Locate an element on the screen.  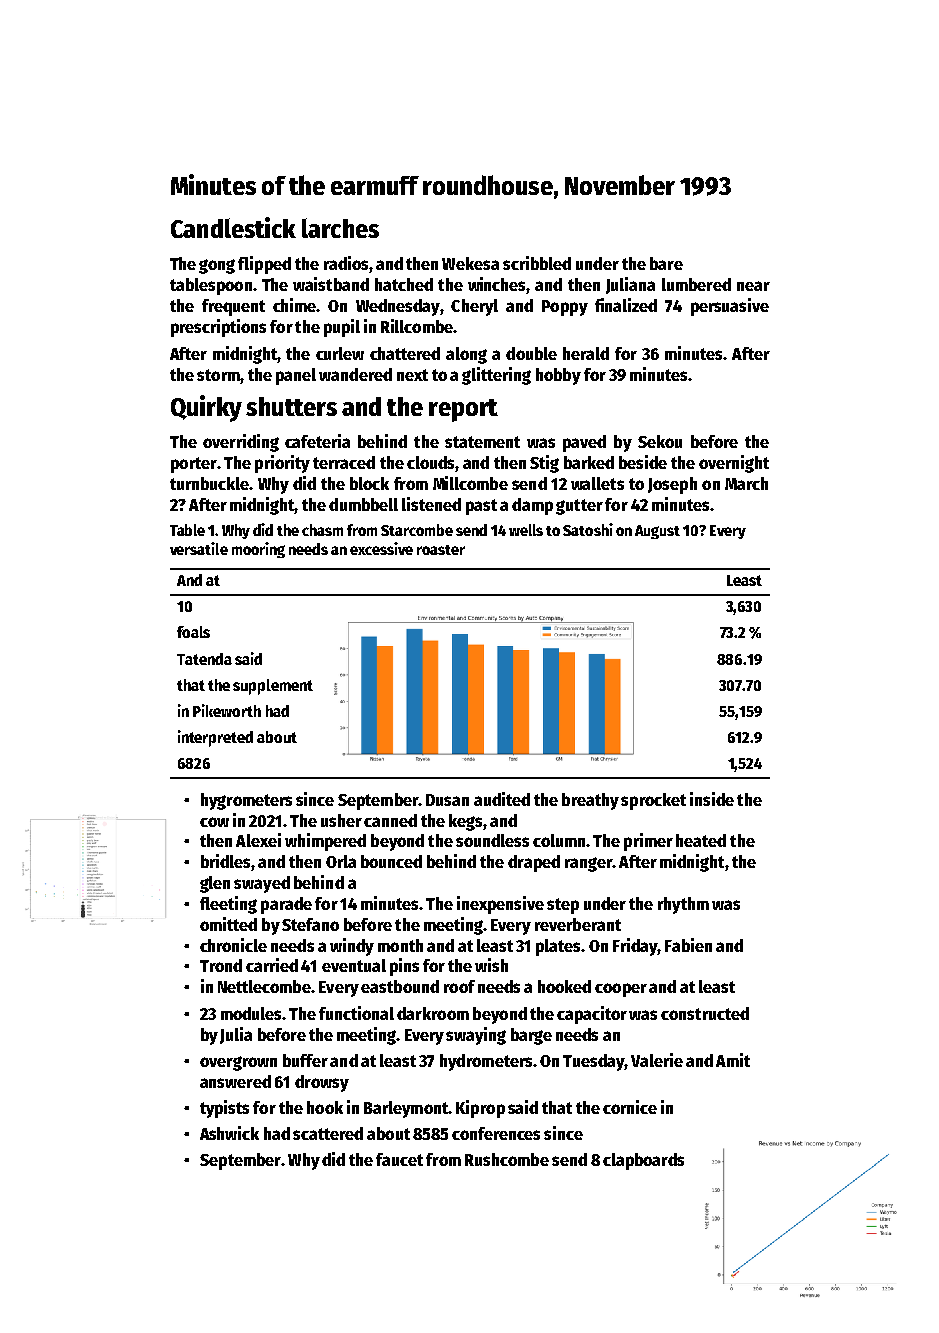
statement is located at coordinates (482, 442).
